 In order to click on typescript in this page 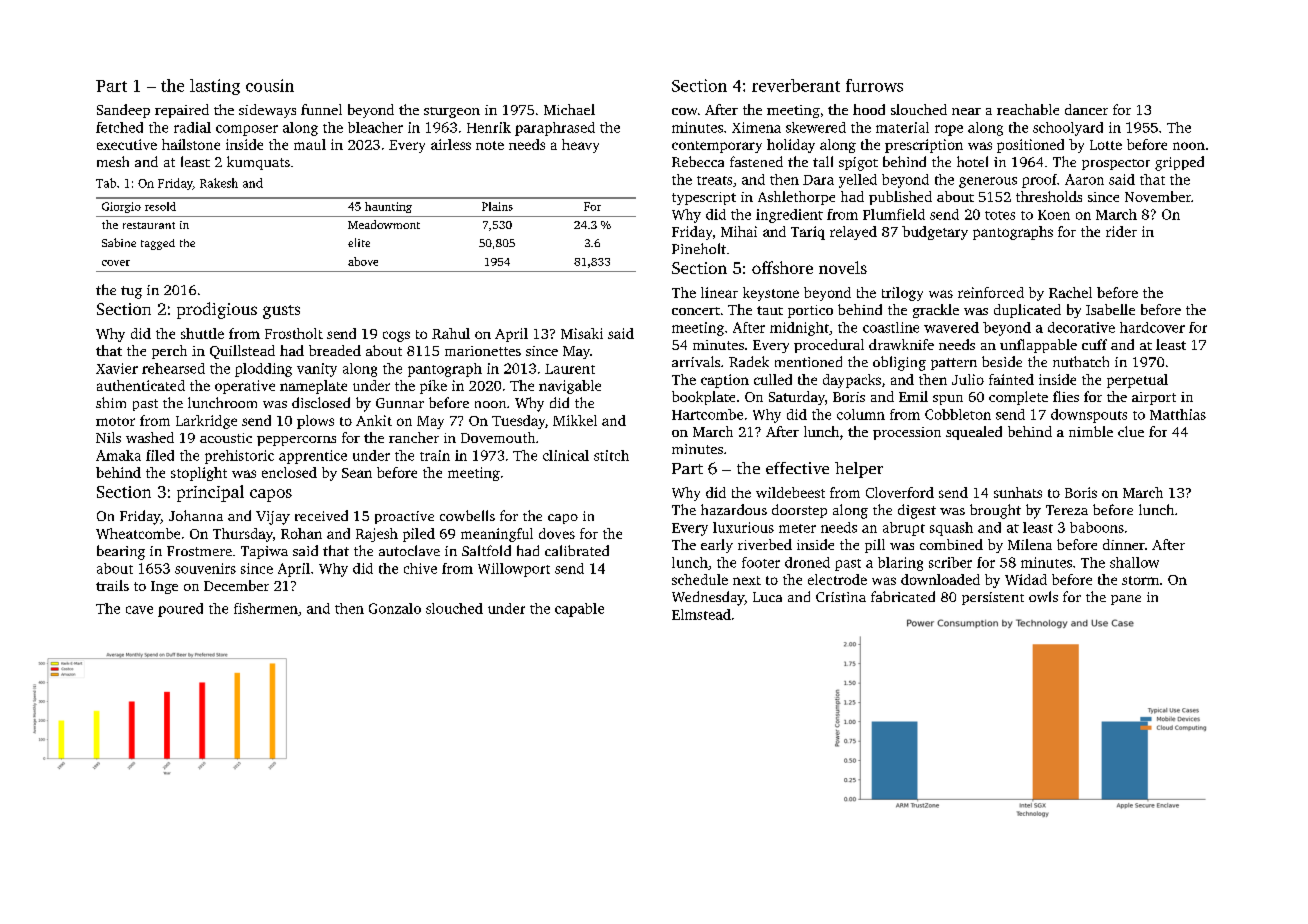, I will do `click(704, 198)`.
